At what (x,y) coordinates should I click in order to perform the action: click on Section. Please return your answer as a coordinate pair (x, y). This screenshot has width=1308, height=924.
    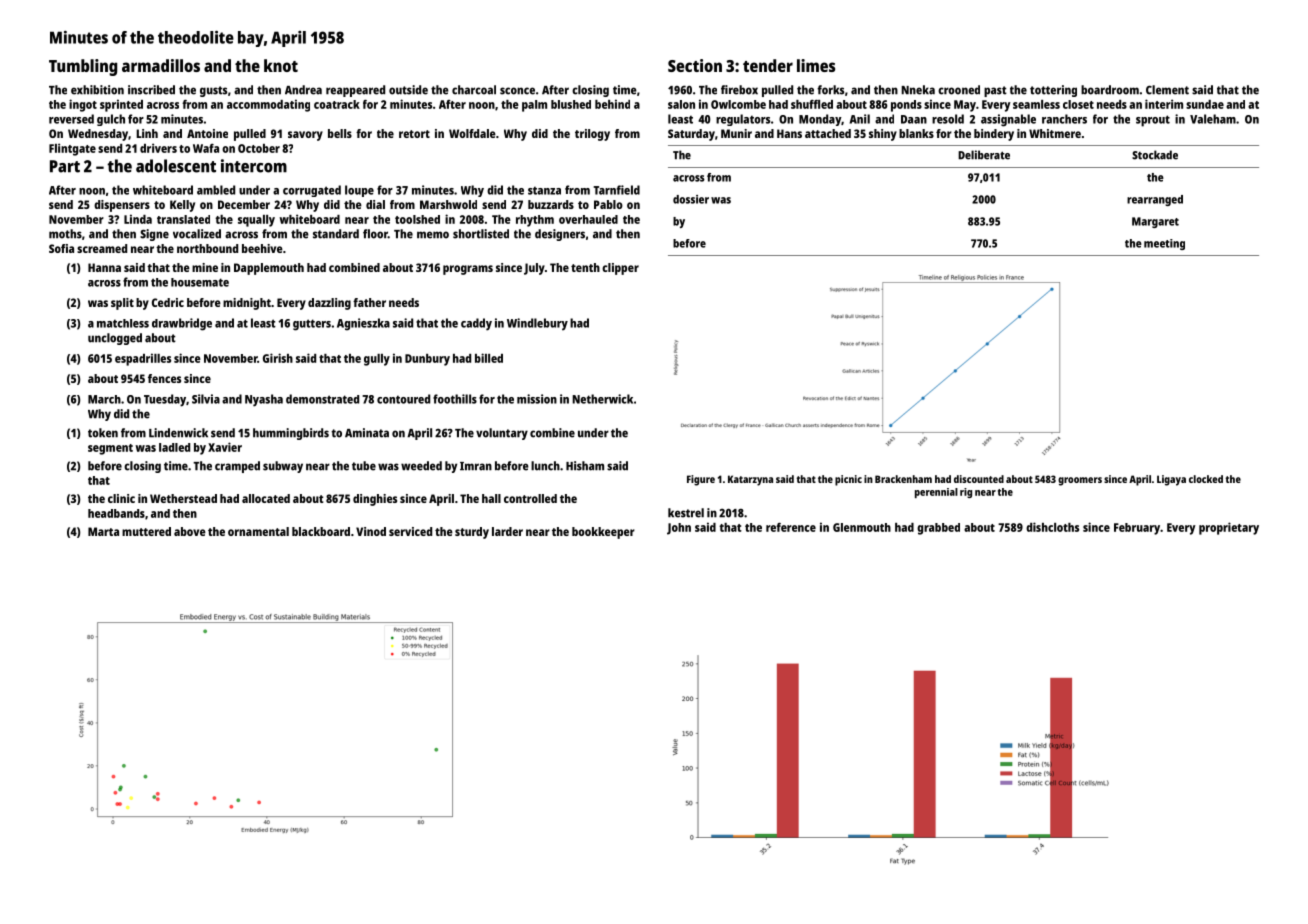
    Looking at the image, I should click on (695, 65).
